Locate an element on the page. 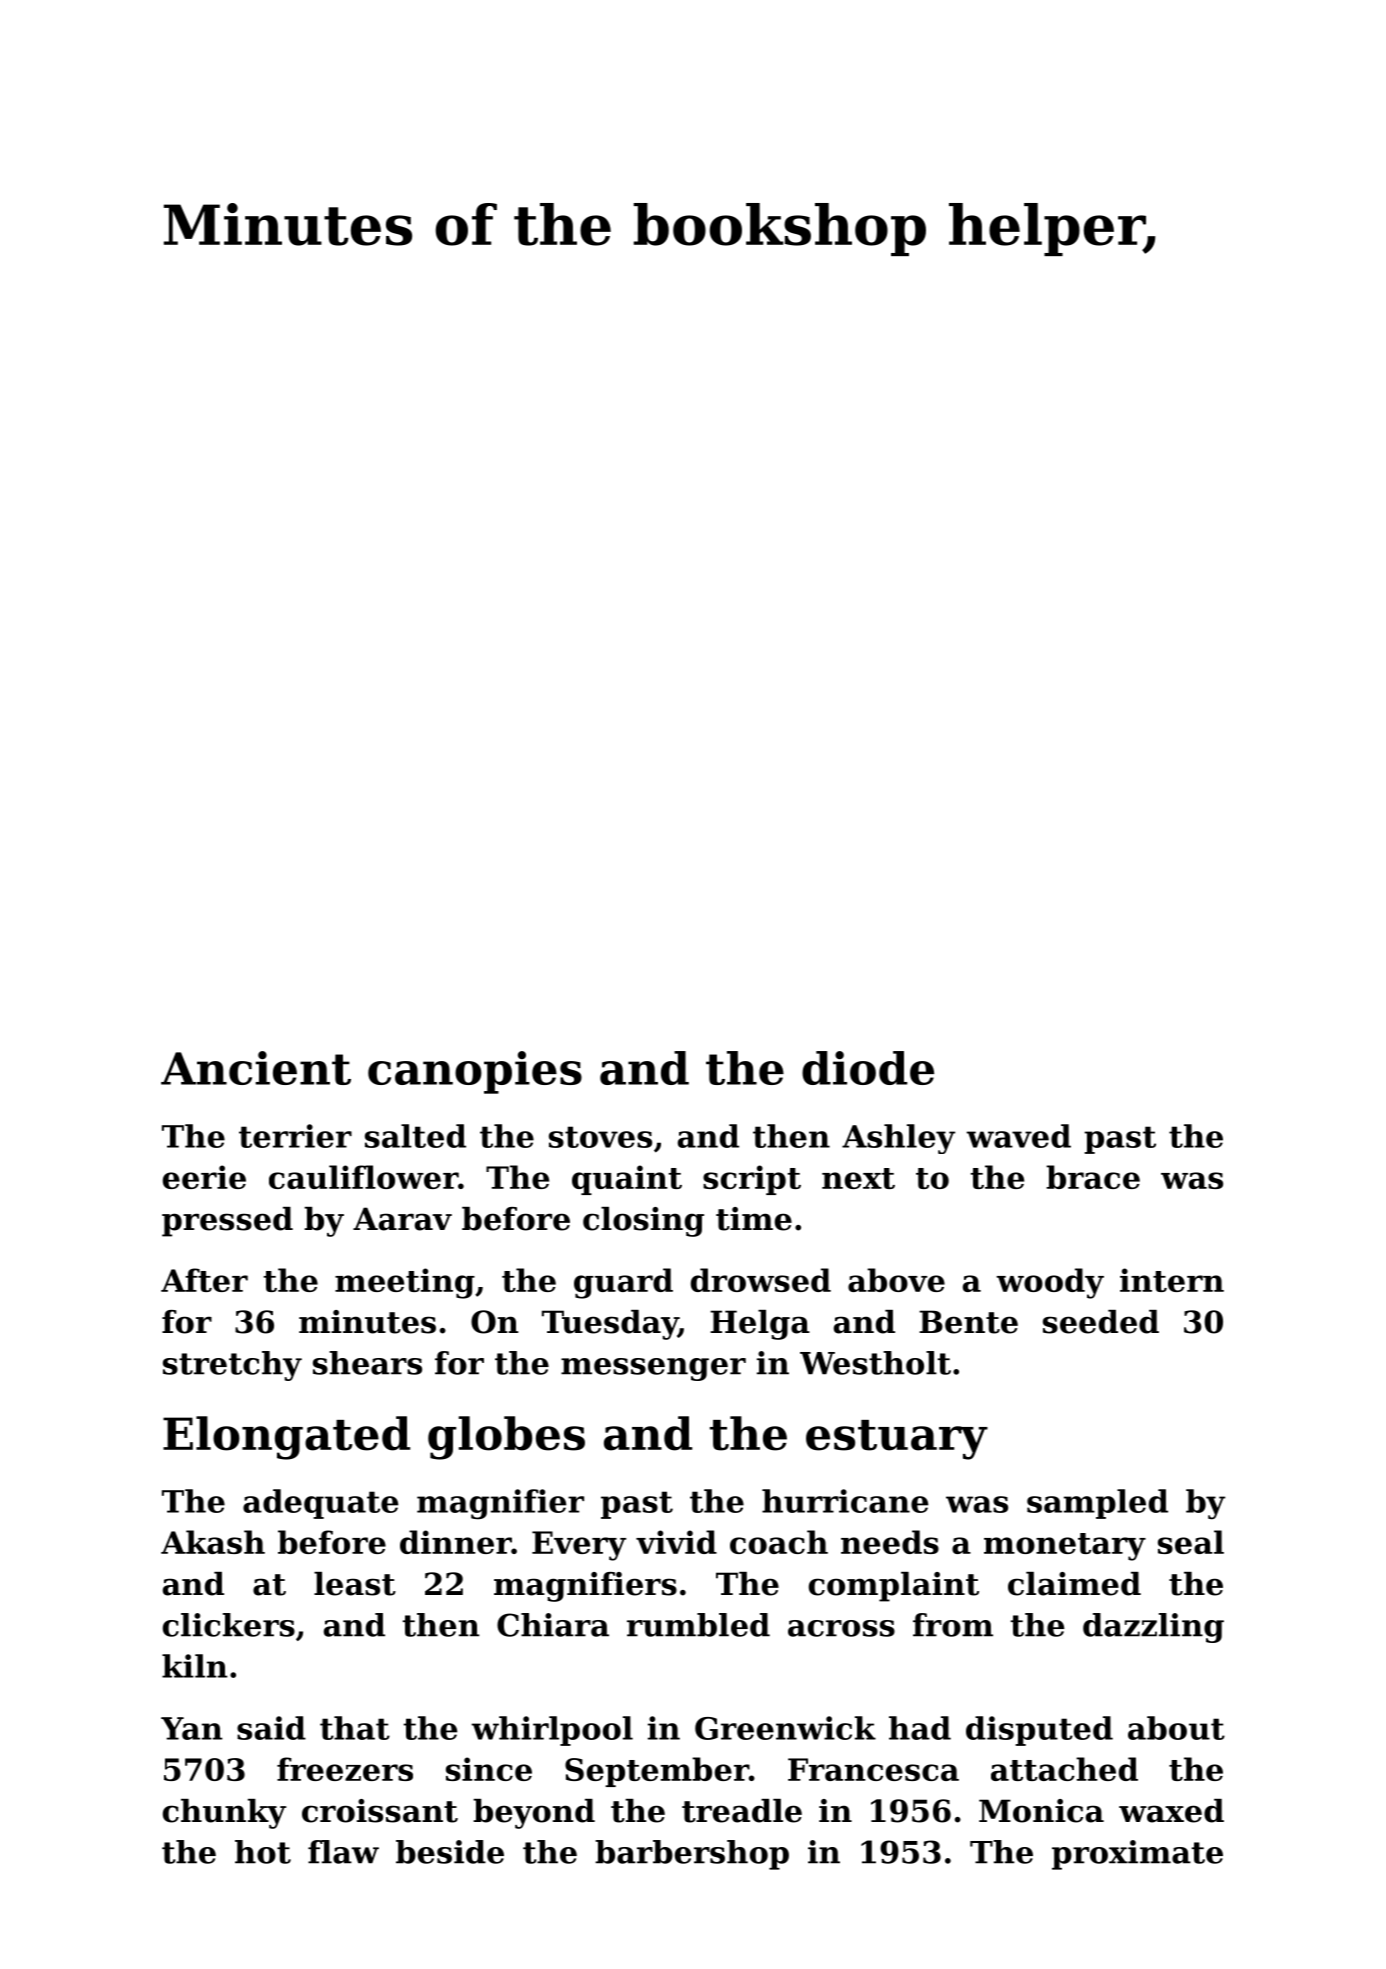 The image size is (1386, 1969). Aarav is located at coordinates (402, 1219).
